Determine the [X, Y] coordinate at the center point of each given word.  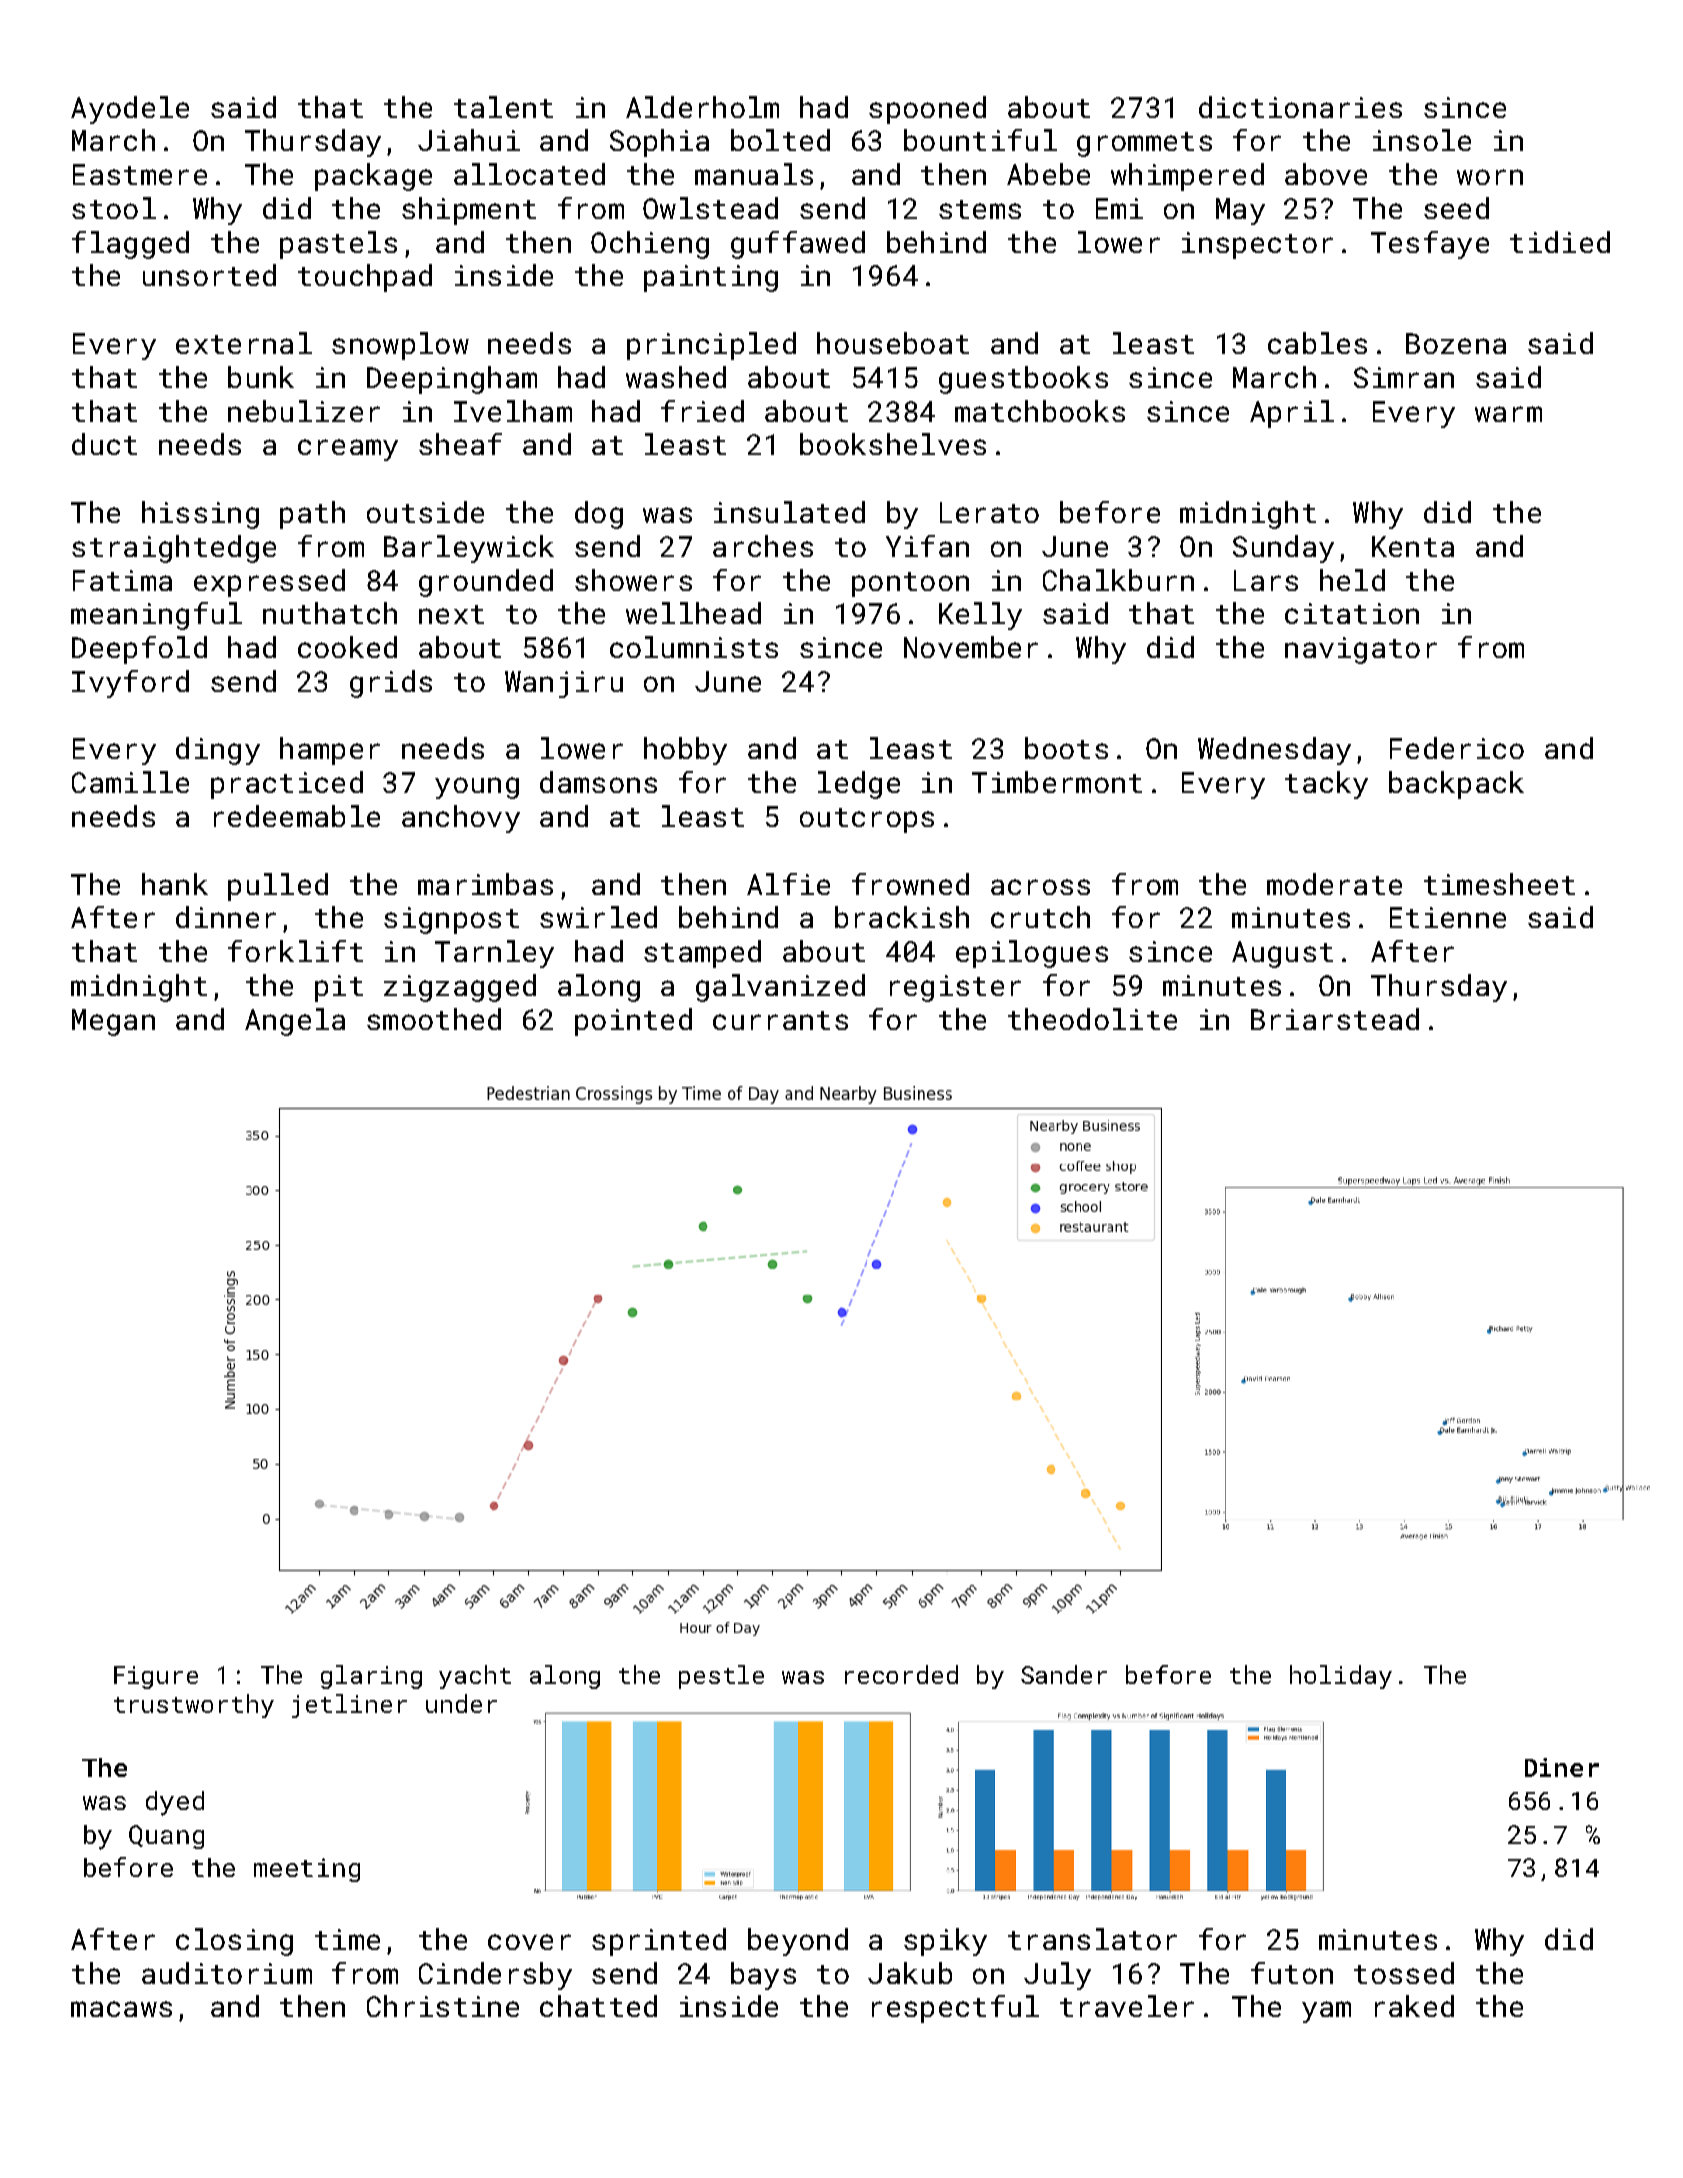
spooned [927, 110]
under [461, 1703]
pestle [721, 1677]
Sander [1064, 1674]
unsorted [209, 275]
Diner [1562, 1767]
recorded [901, 1674]
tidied [1560, 242]
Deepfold [139, 650]
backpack [1456, 785]
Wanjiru [564, 684]
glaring [371, 1677]
